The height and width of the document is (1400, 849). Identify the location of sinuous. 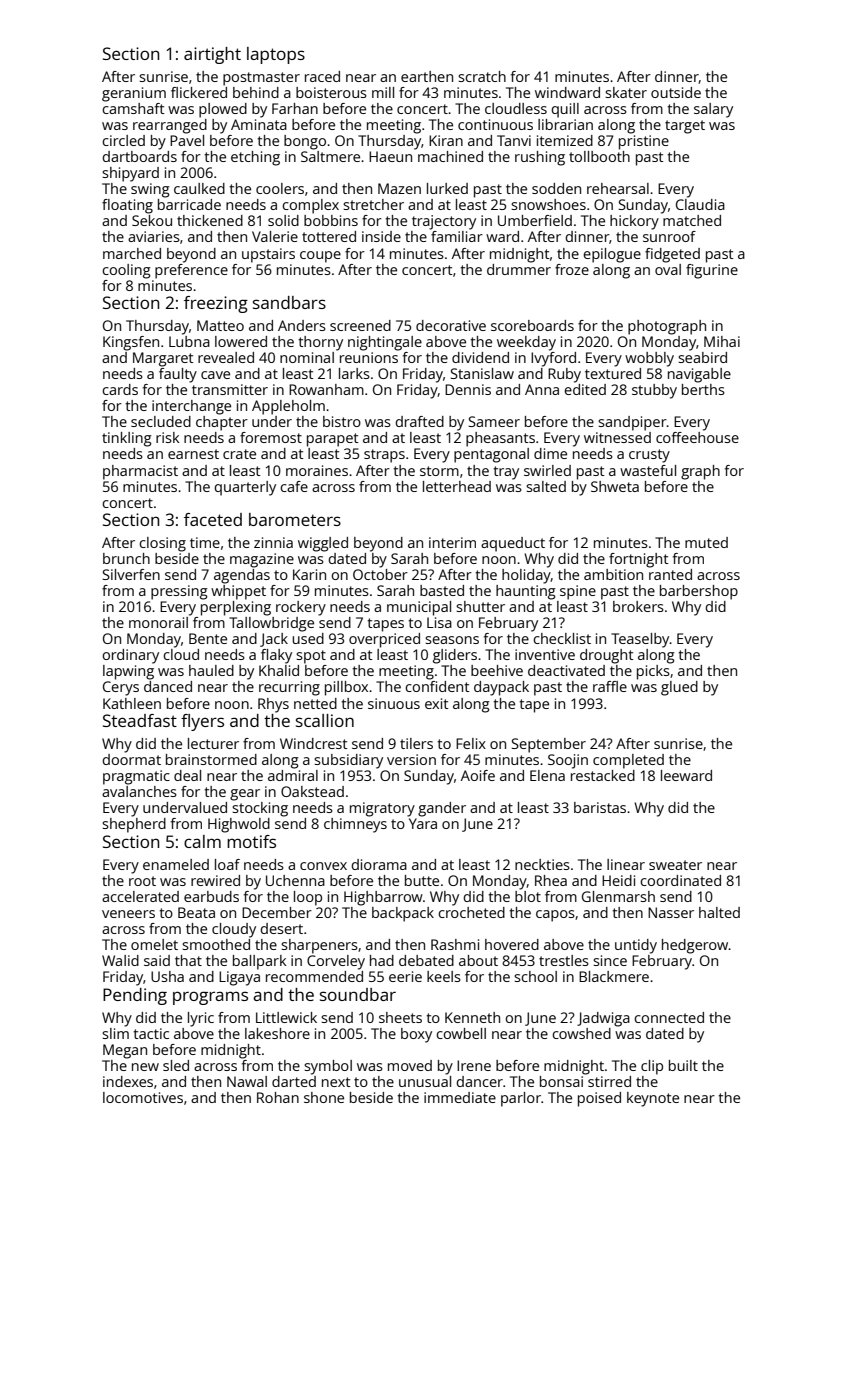
(394, 703).
